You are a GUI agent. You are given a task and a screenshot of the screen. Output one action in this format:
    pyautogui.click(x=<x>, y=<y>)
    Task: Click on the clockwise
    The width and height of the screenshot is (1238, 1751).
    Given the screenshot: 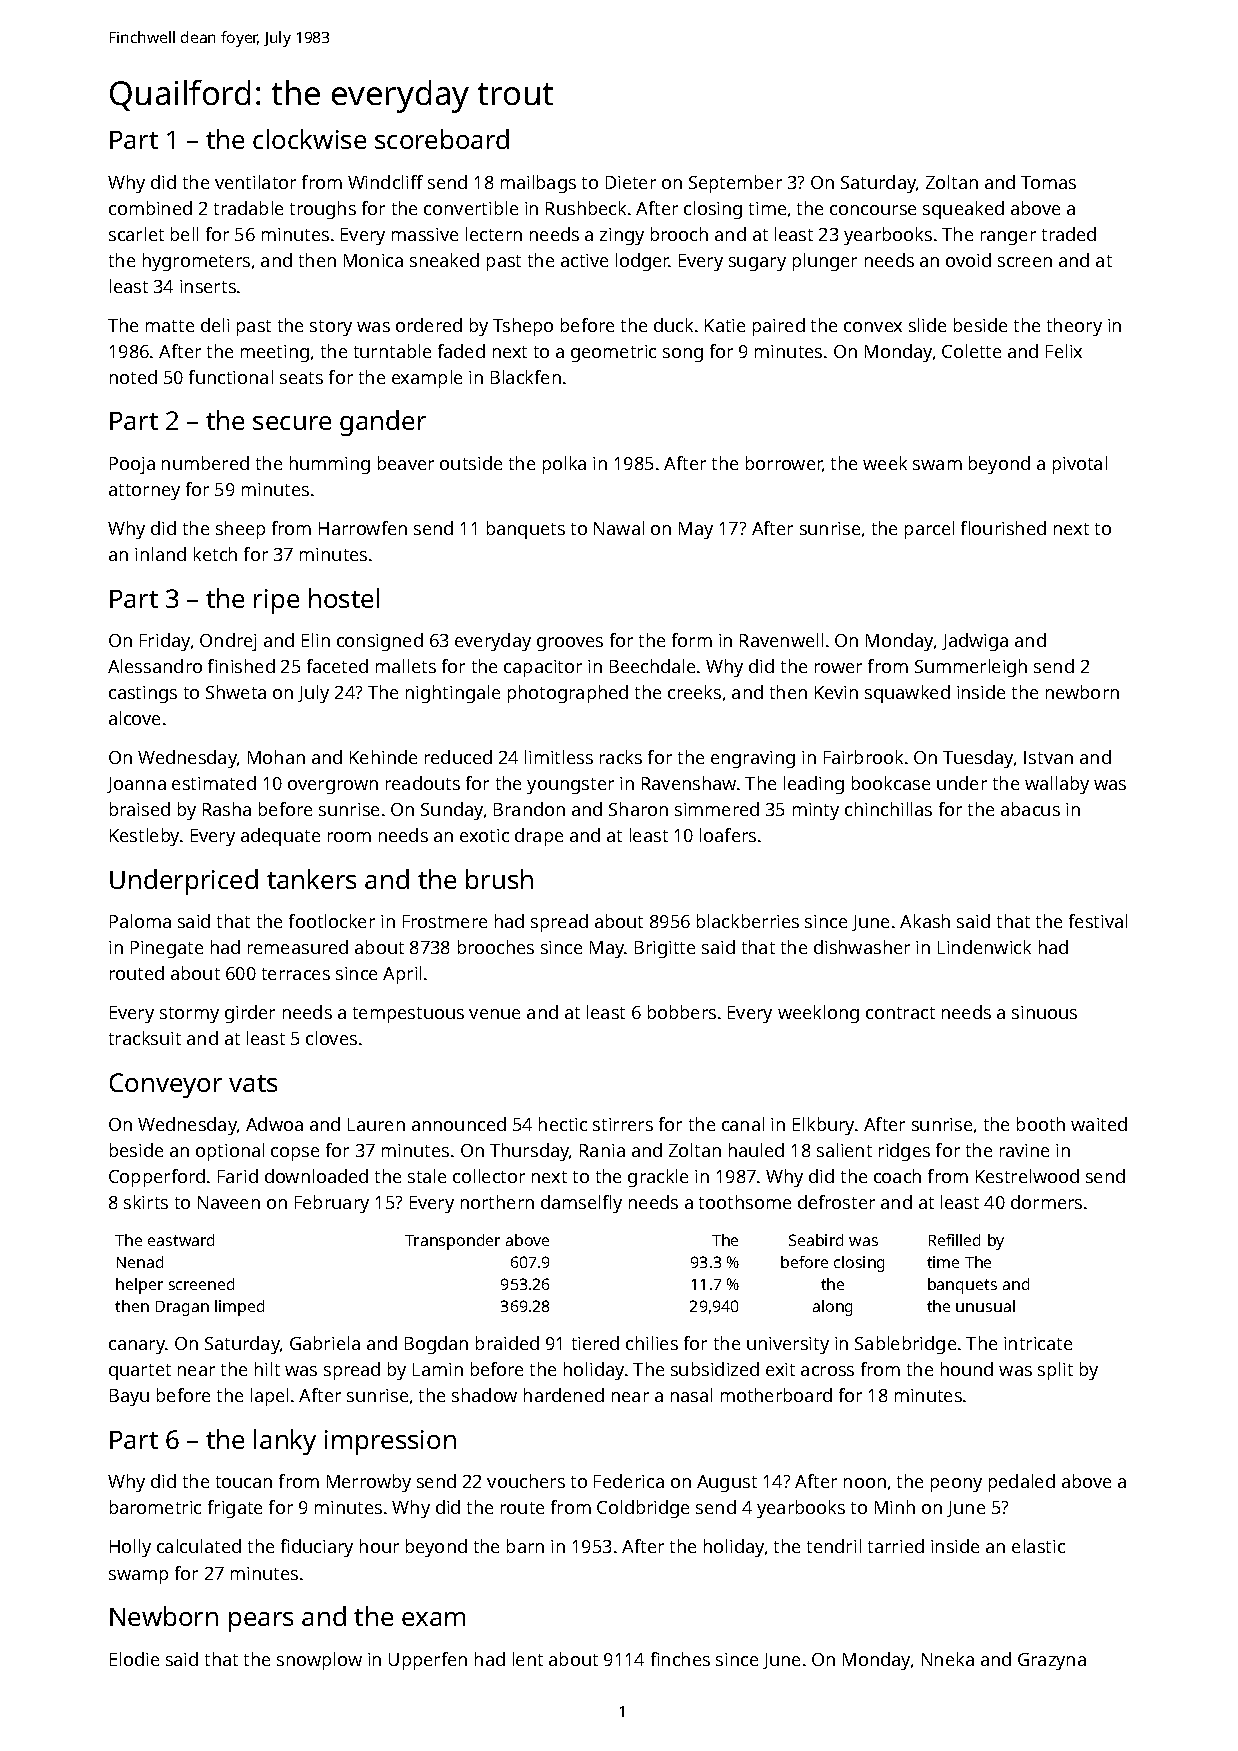 What is the action you would take?
    pyautogui.click(x=309, y=139)
